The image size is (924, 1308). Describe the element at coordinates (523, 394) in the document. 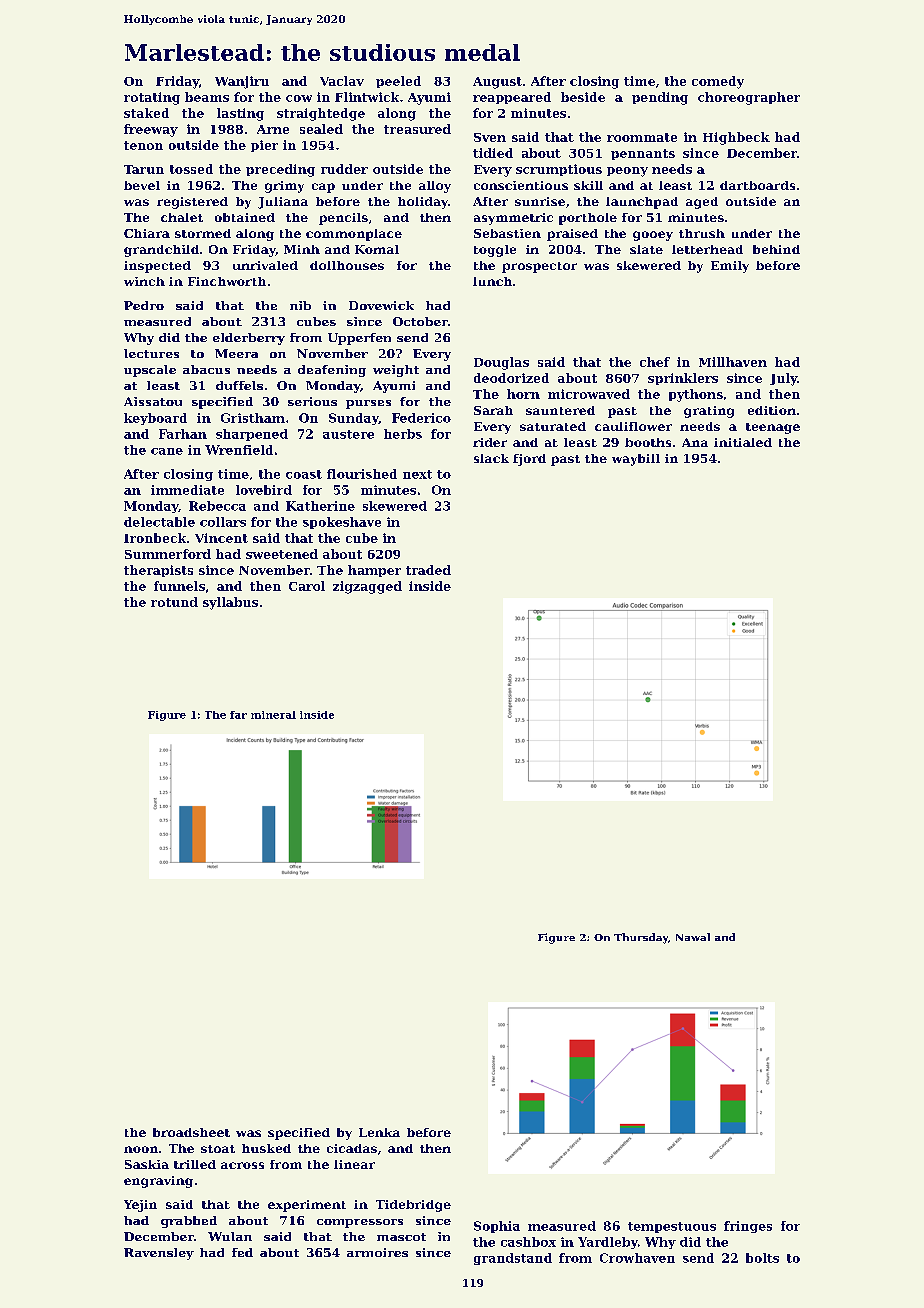

I see `horn` at that location.
